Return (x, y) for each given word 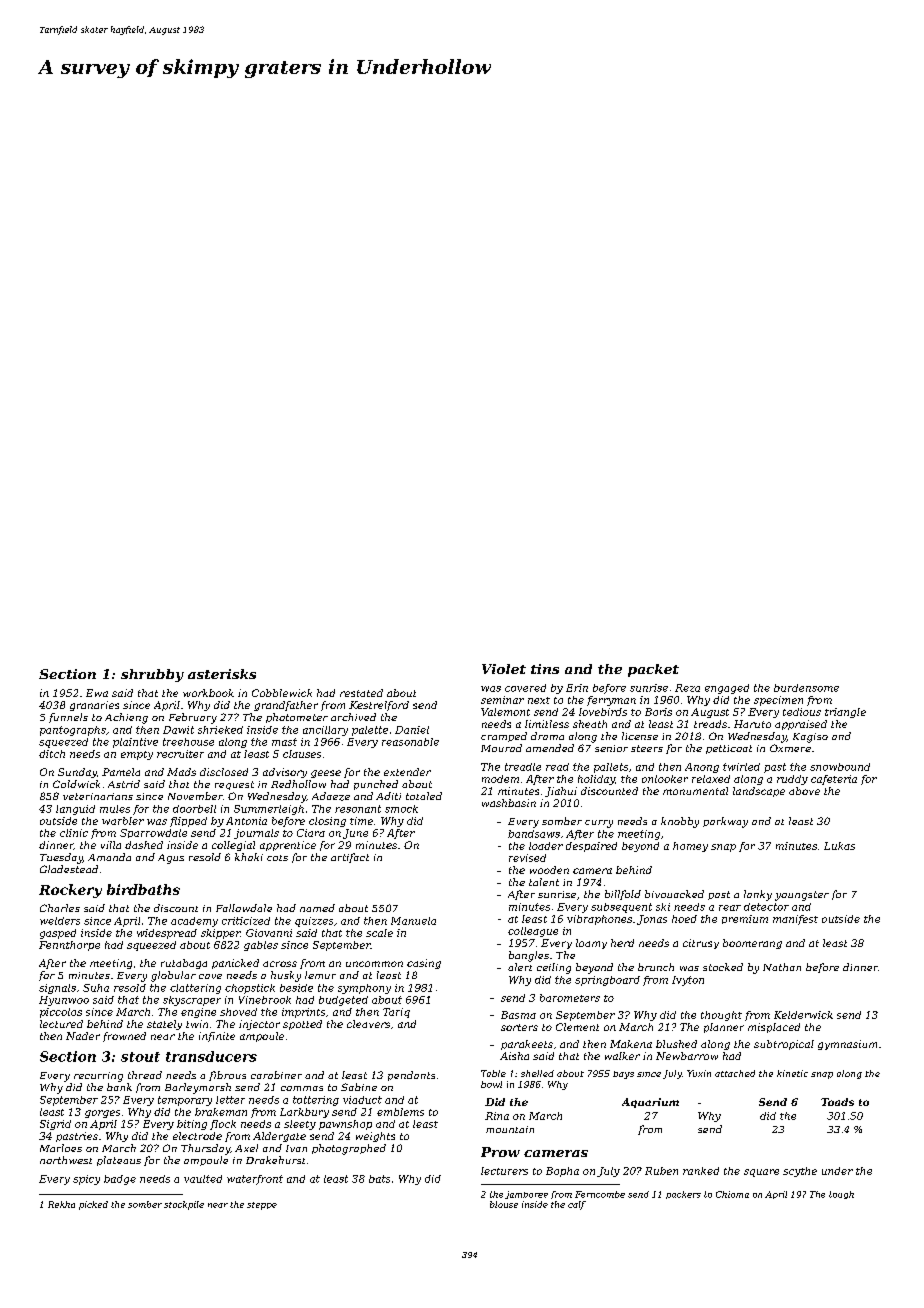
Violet (504, 669)
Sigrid (55, 1125)
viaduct (362, 1100)
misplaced (774, 1028)
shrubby (152, 675)
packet (653, 670)
